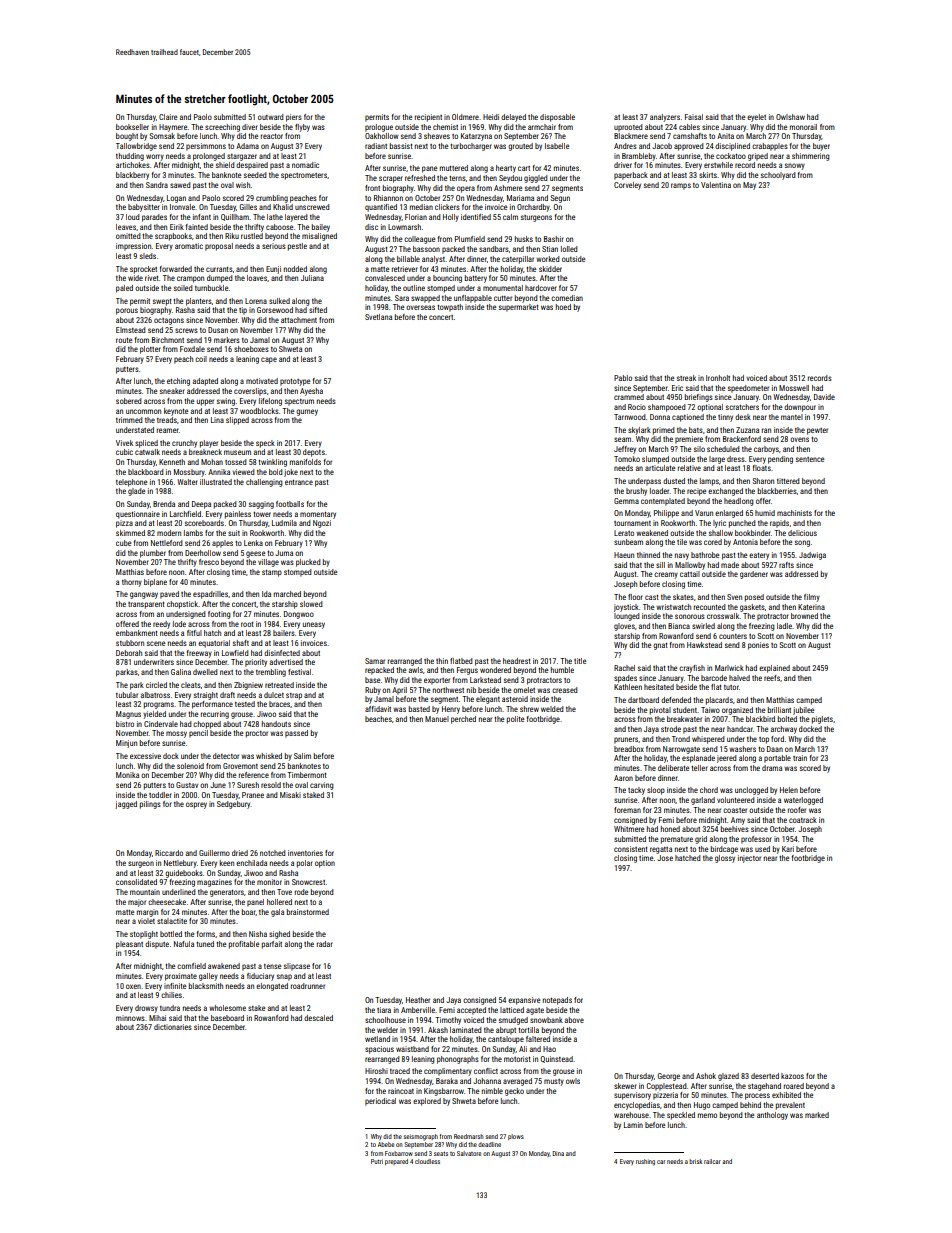 This document has width=952, height=1233. Describe the element at coordinates (294, 118) in the document. I see `piers` at that location.
